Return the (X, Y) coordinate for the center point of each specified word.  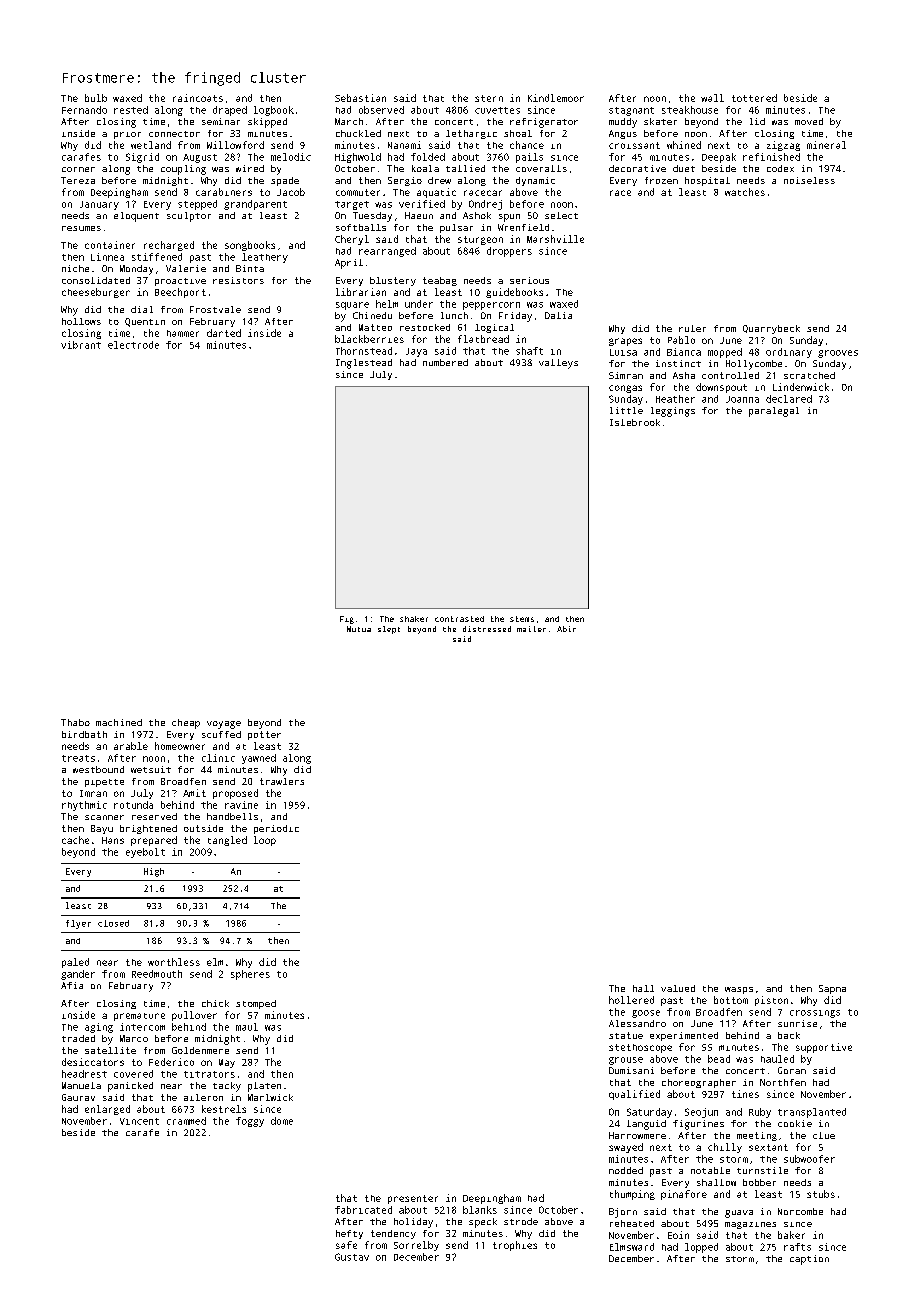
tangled (227, 841)
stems (522, 619)
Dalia (558, 315)
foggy (250, 1122)
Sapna (832, 989)
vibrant (81, 345)
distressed (487, 629)
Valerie (186, 268)
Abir (566, 629)
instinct (678, 363)
